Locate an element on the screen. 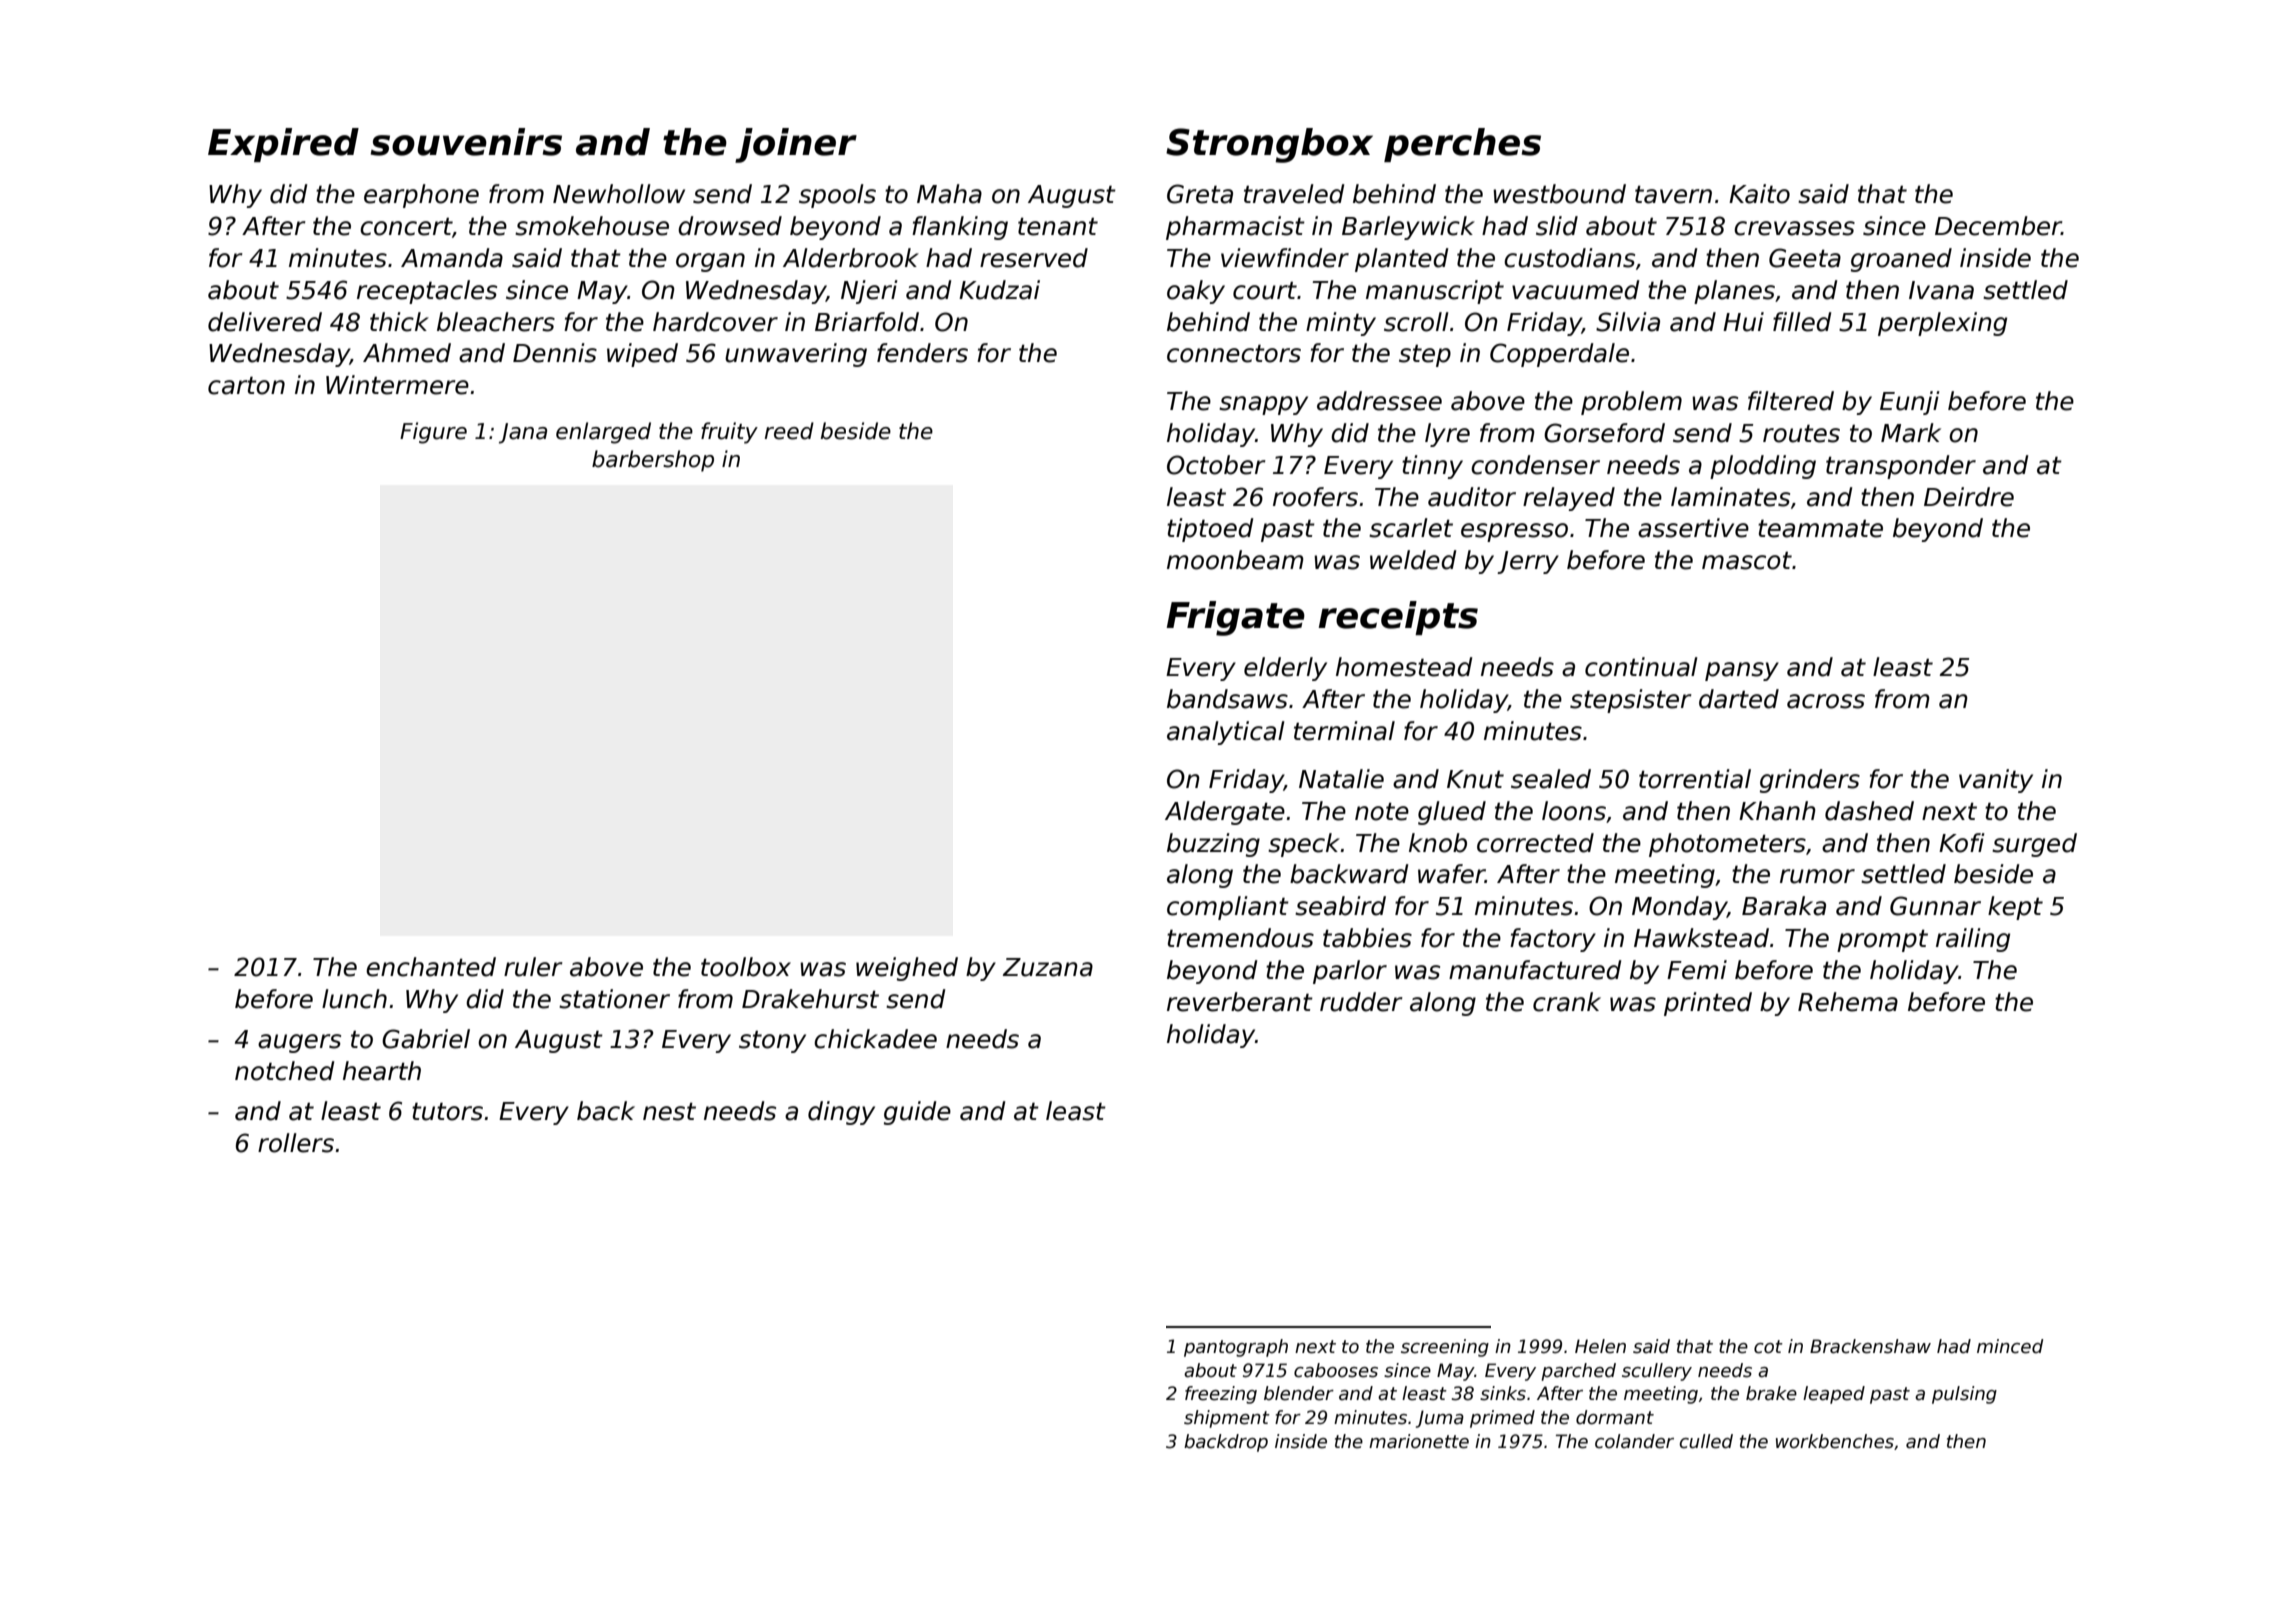  torrential is located at coordinates (1695, 779).
